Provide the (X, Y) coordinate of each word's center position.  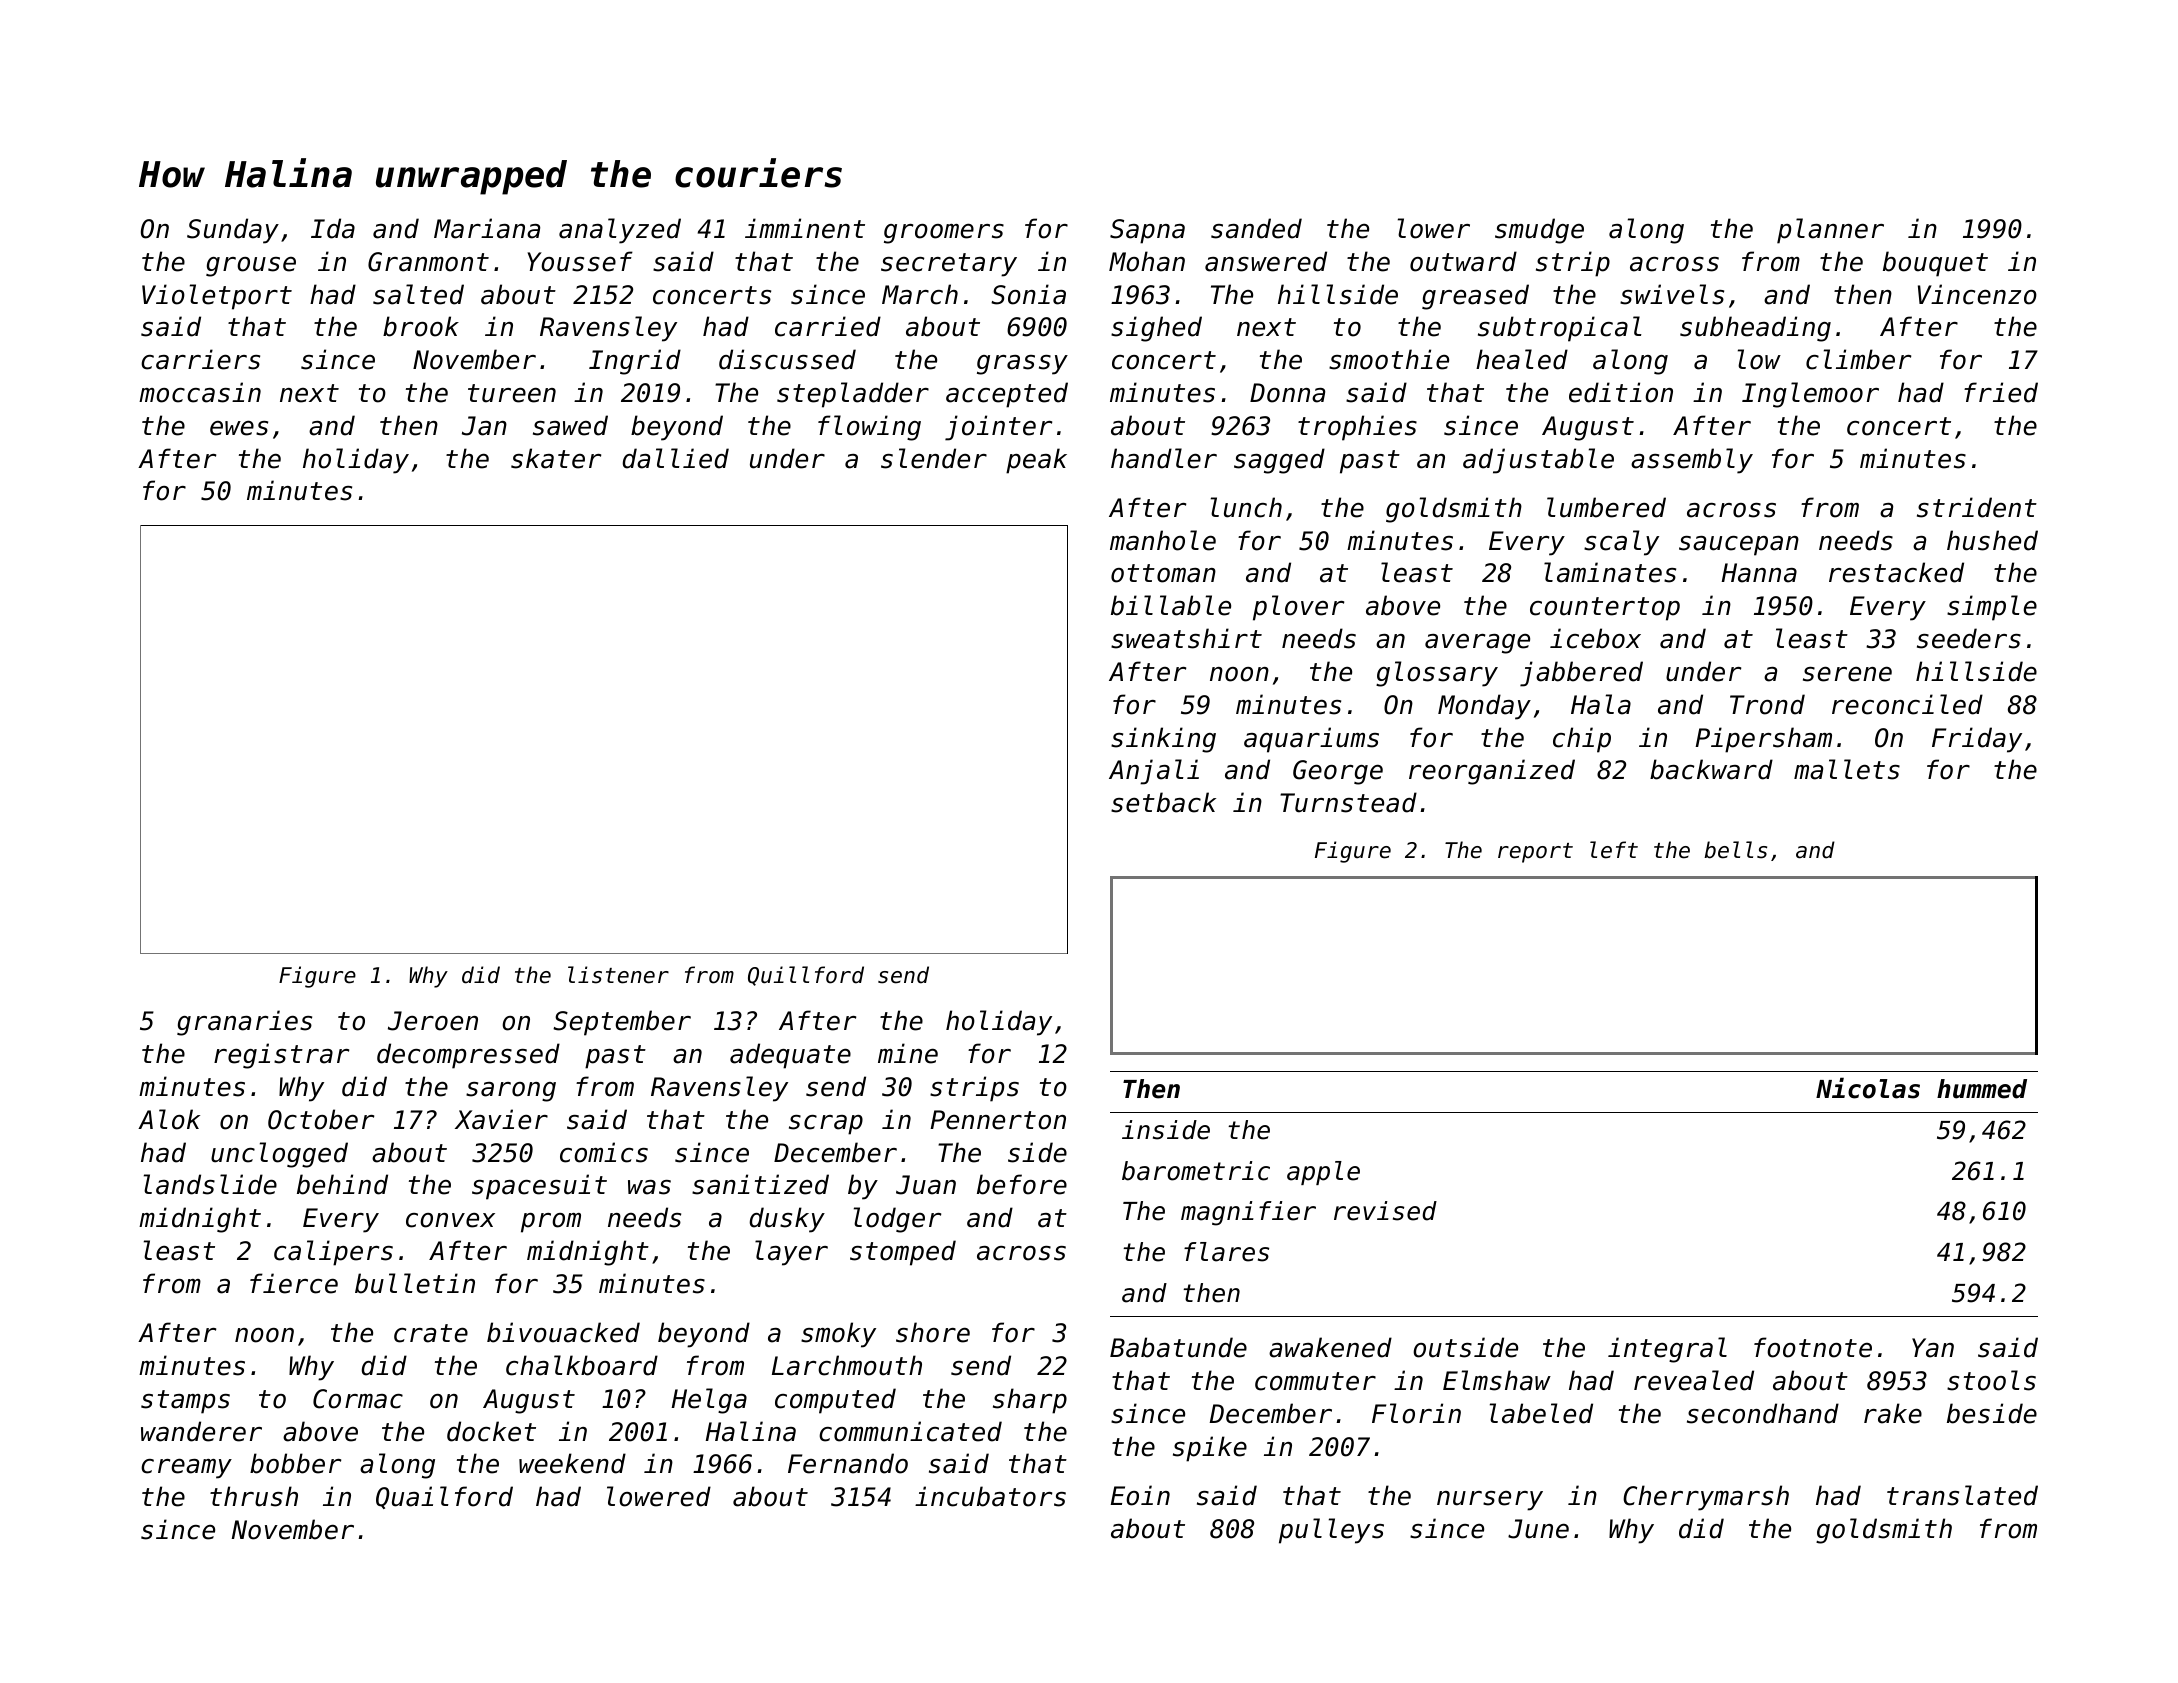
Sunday (233, 231)
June (1538, 1529)
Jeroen (433, 1021)
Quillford (806, 976)
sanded (1256, 228)
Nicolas (1868, 1088)
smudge (1539, 231)
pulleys (1331, 1531)
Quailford (444, 1497)
